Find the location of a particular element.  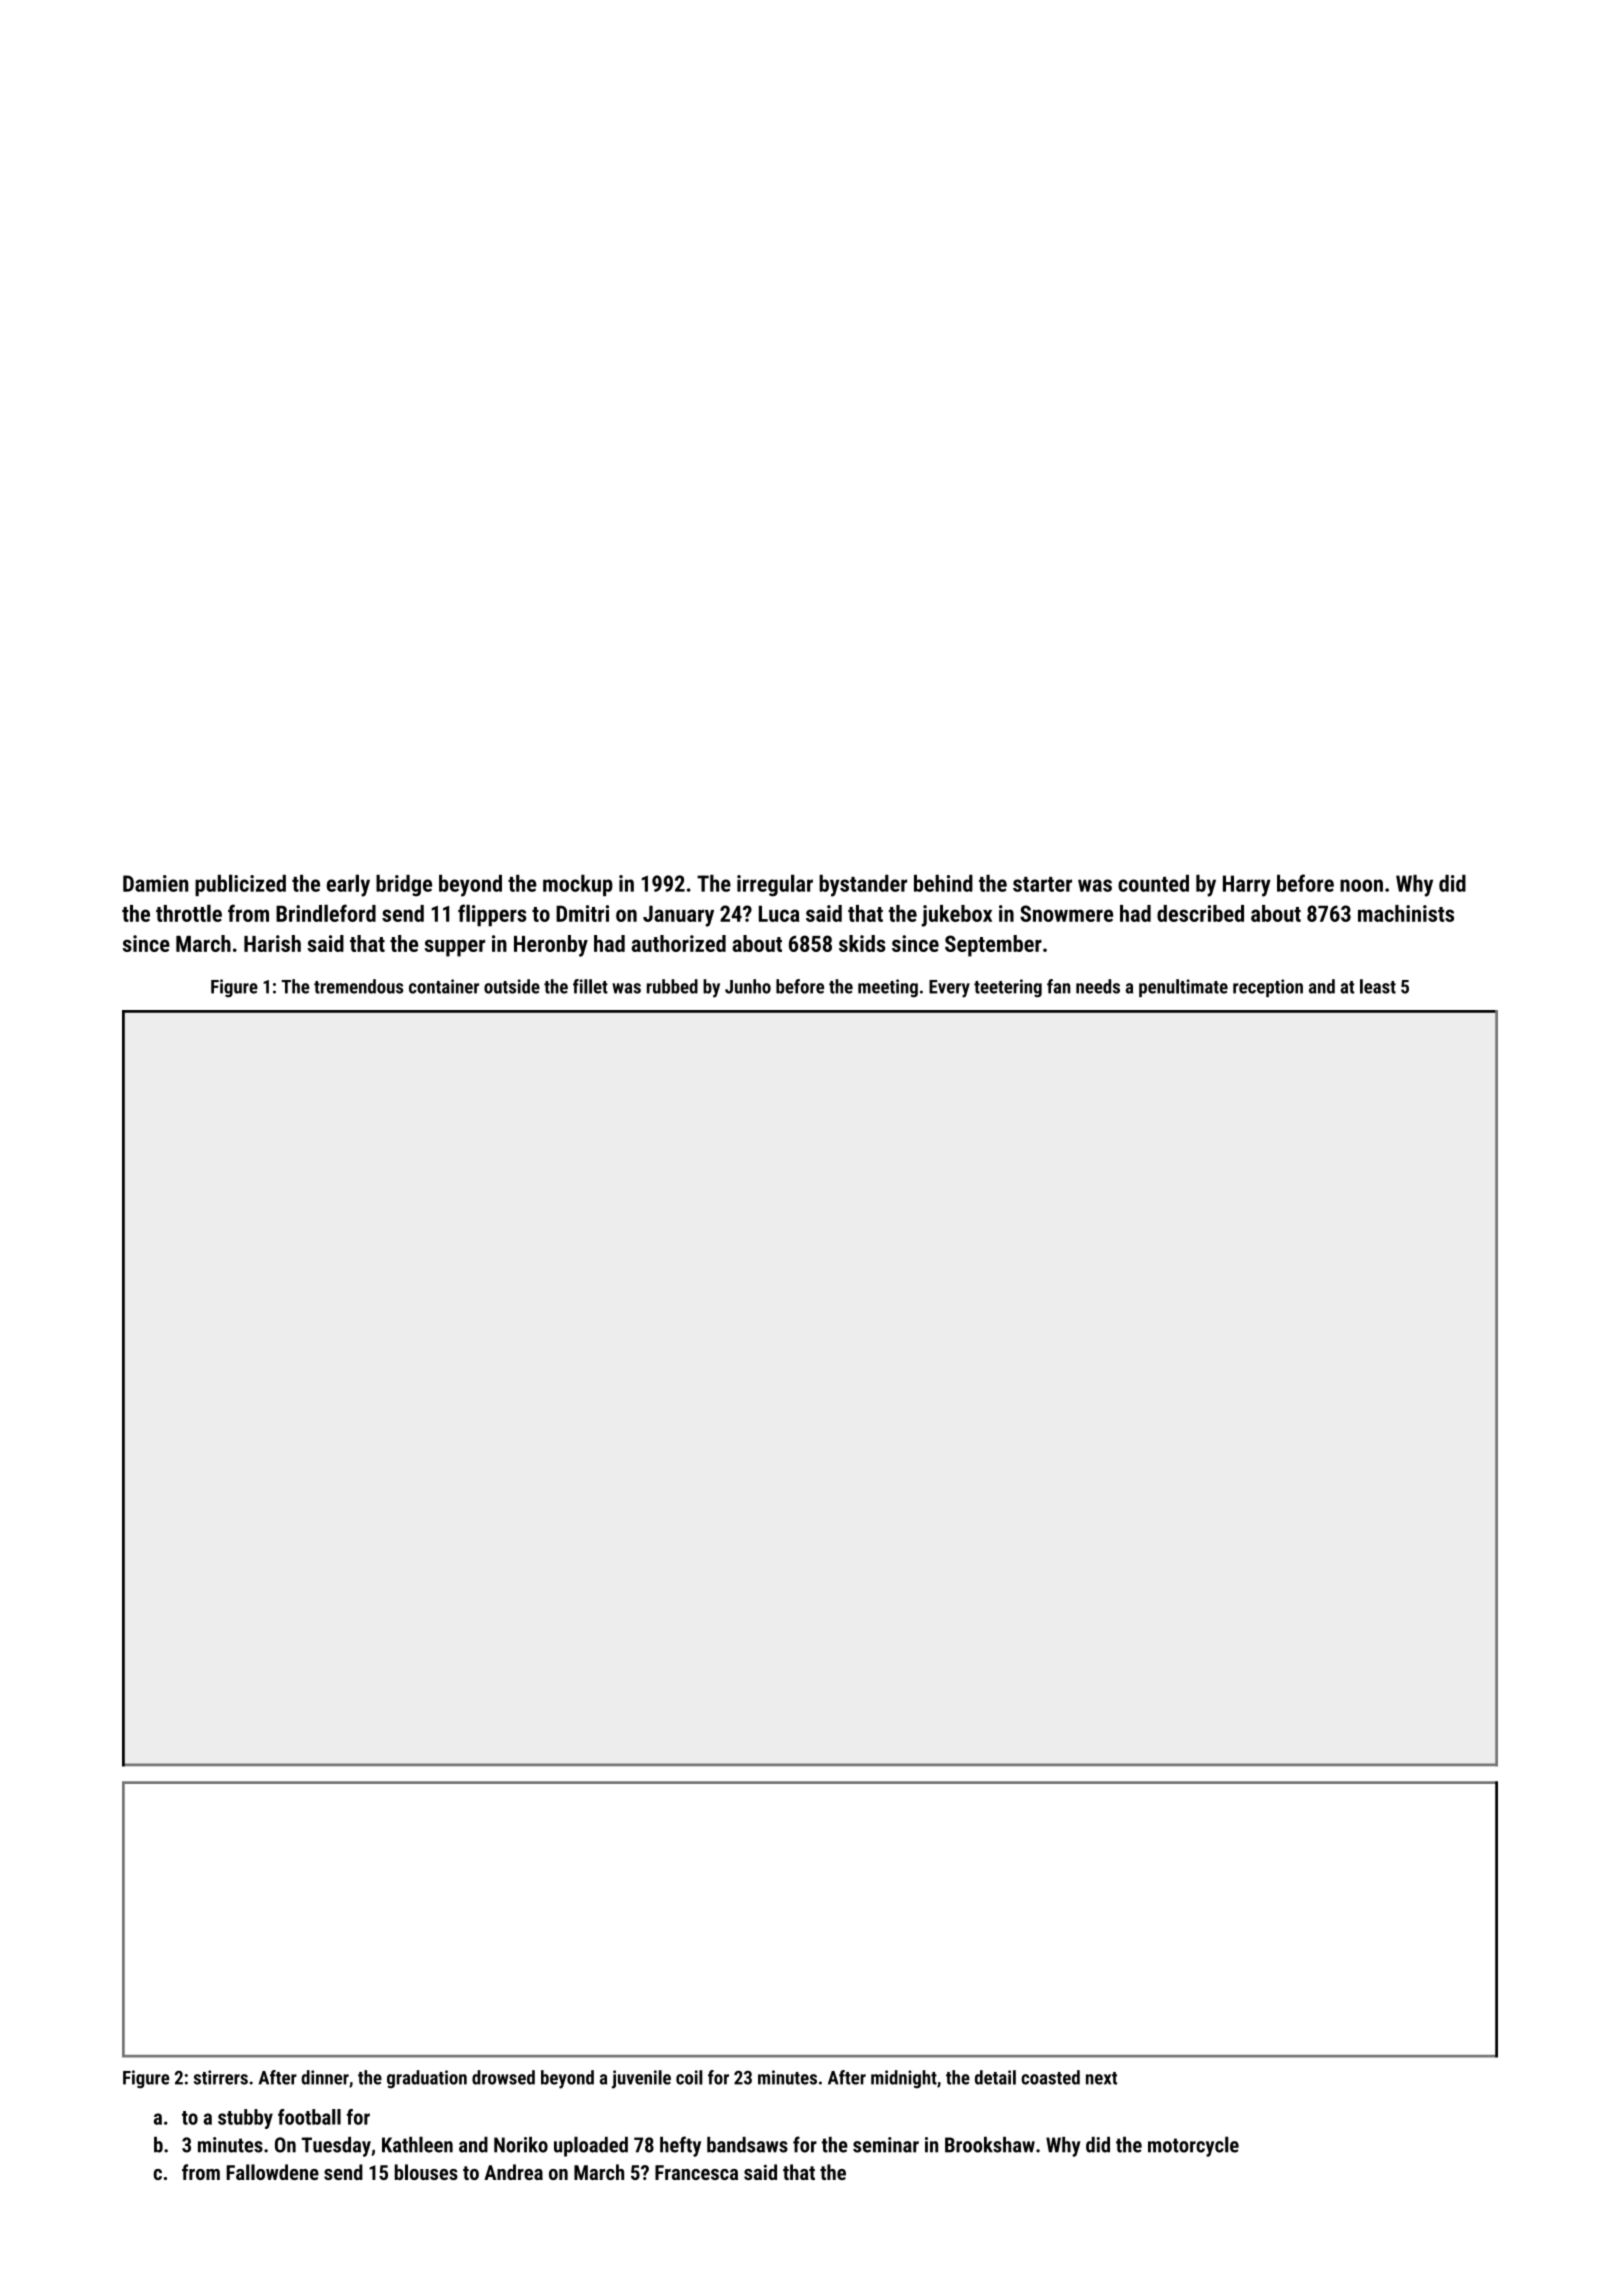

publicized is located at coordinates (240, 885).
